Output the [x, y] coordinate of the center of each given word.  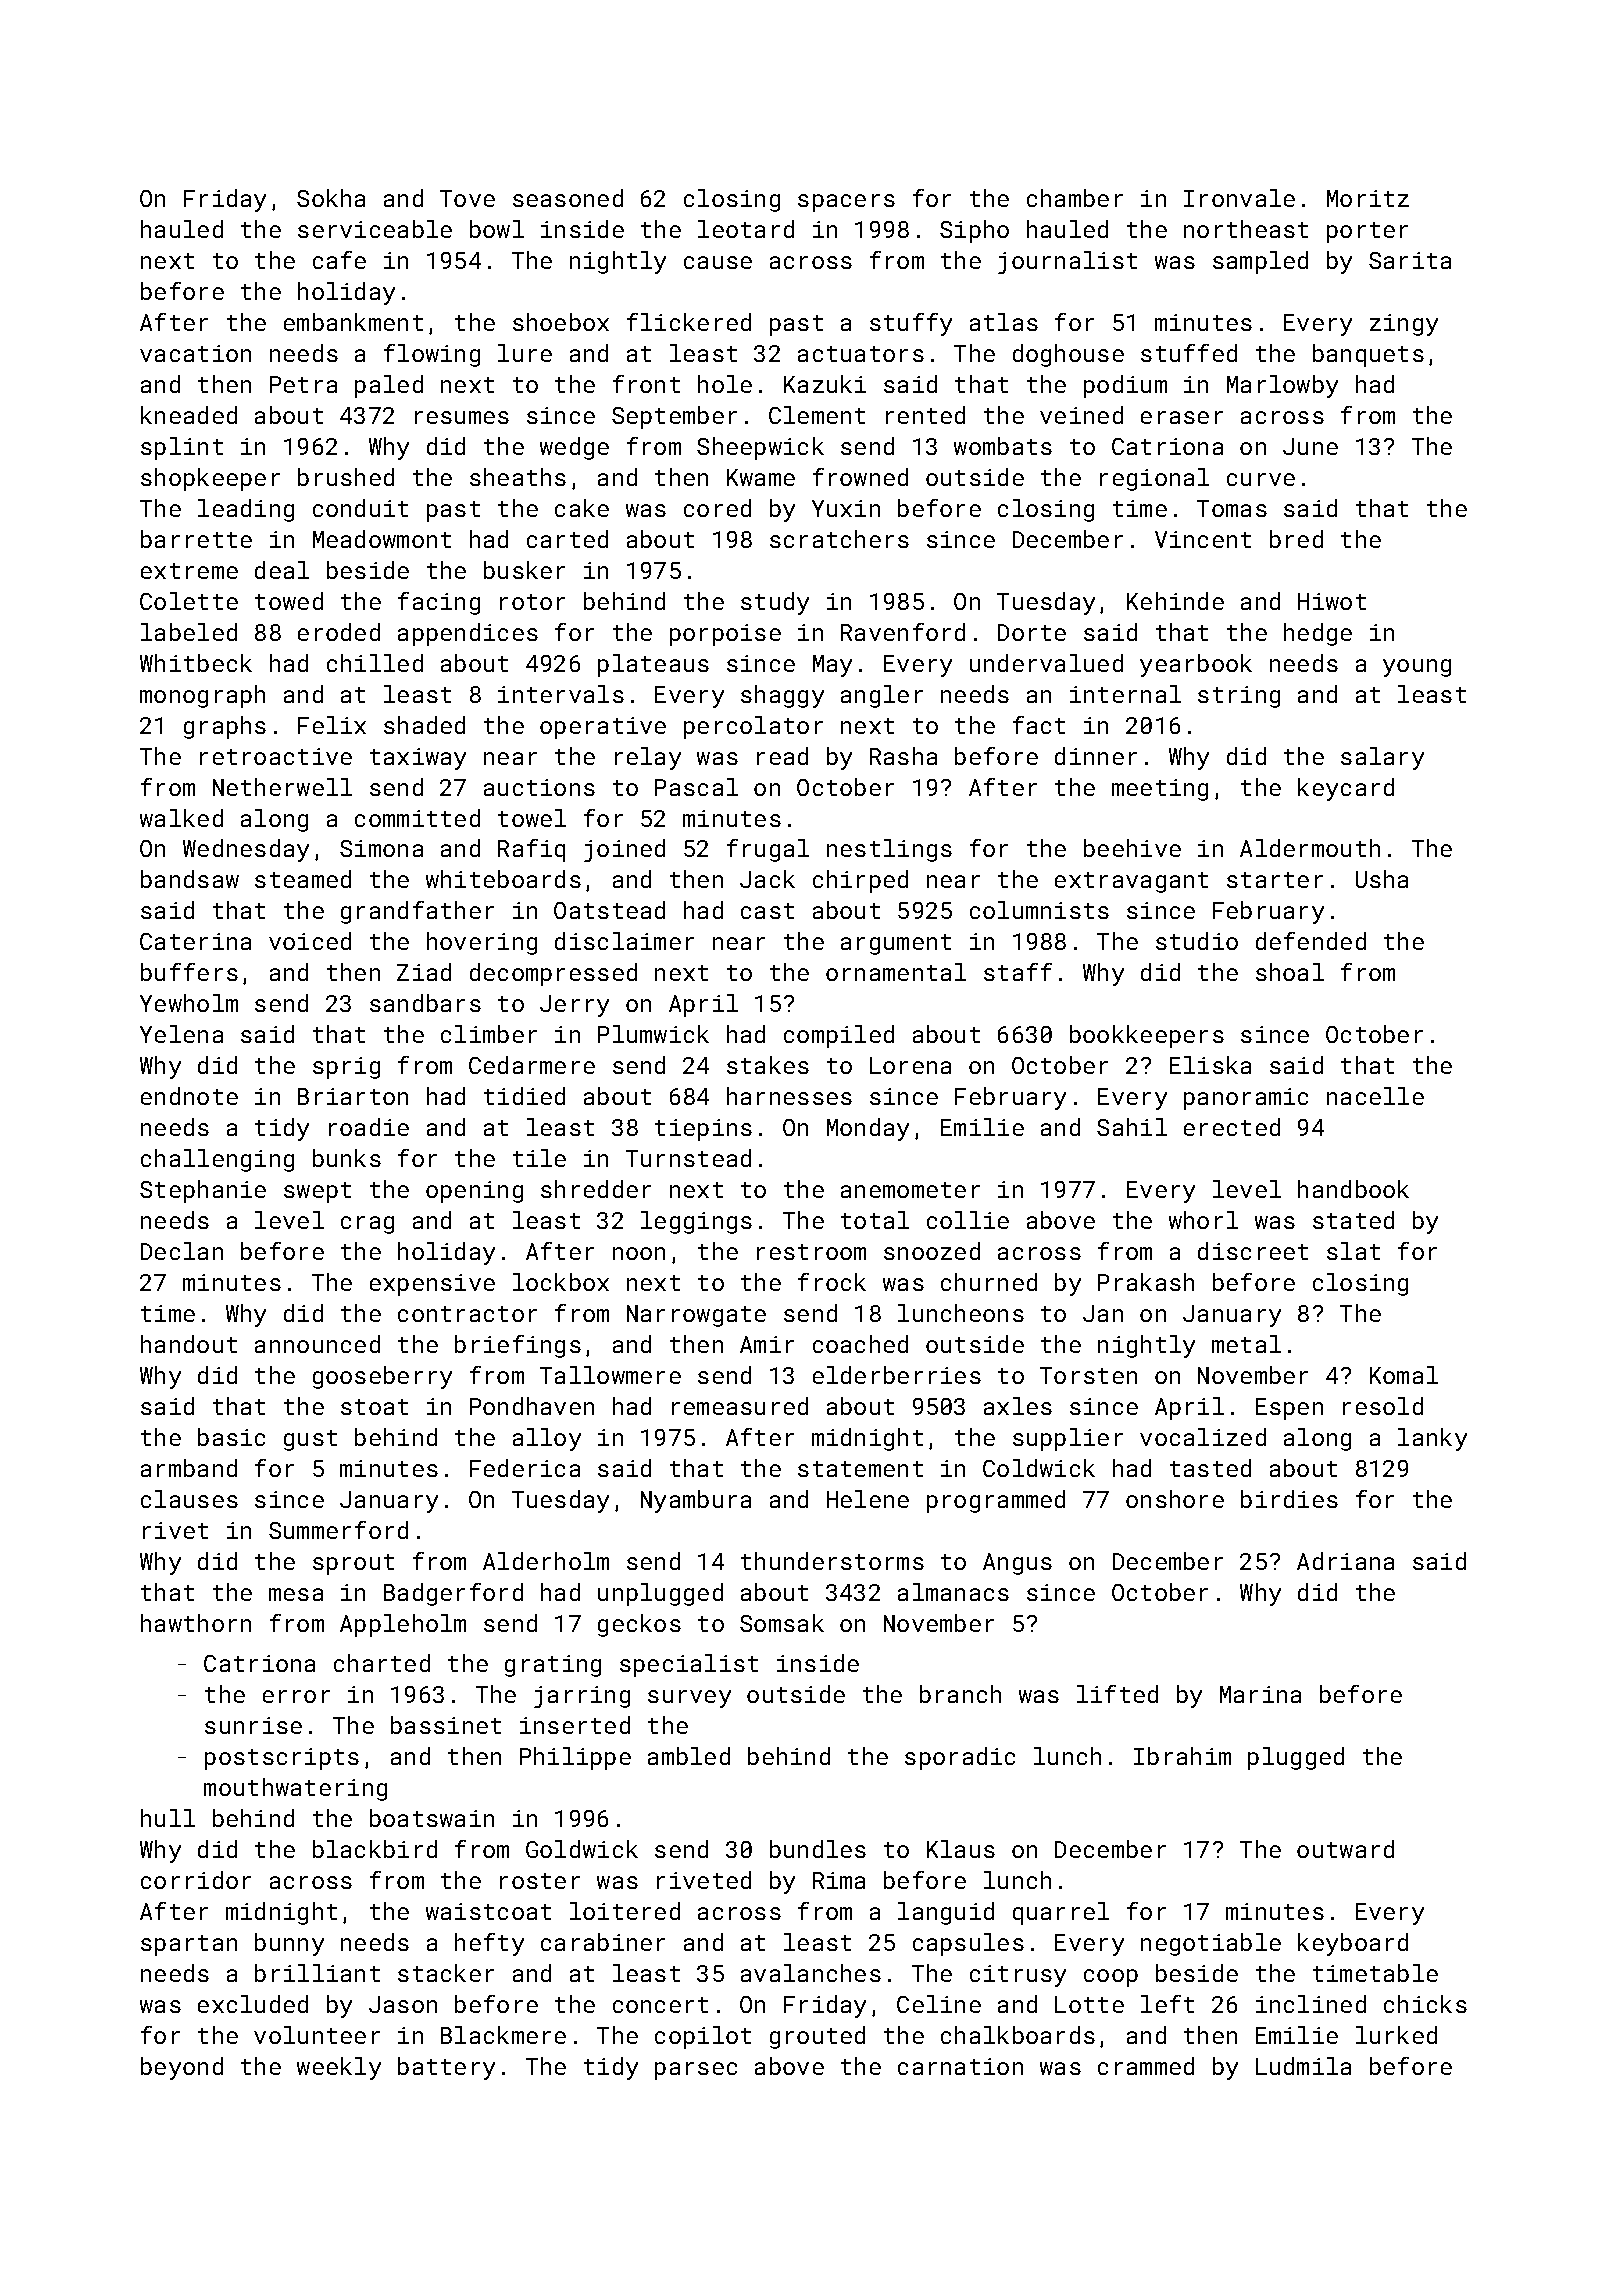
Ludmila [1303, 2066]
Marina [1260, 1694]
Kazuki [825, 384]
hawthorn [196, 1623]
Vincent [1203, 539]
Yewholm [189, 1003]
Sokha [331, 198]
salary [1382, 758]
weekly [339, 2068]
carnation [960, 2066]
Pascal [696, 787]
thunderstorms [832, 1561]
